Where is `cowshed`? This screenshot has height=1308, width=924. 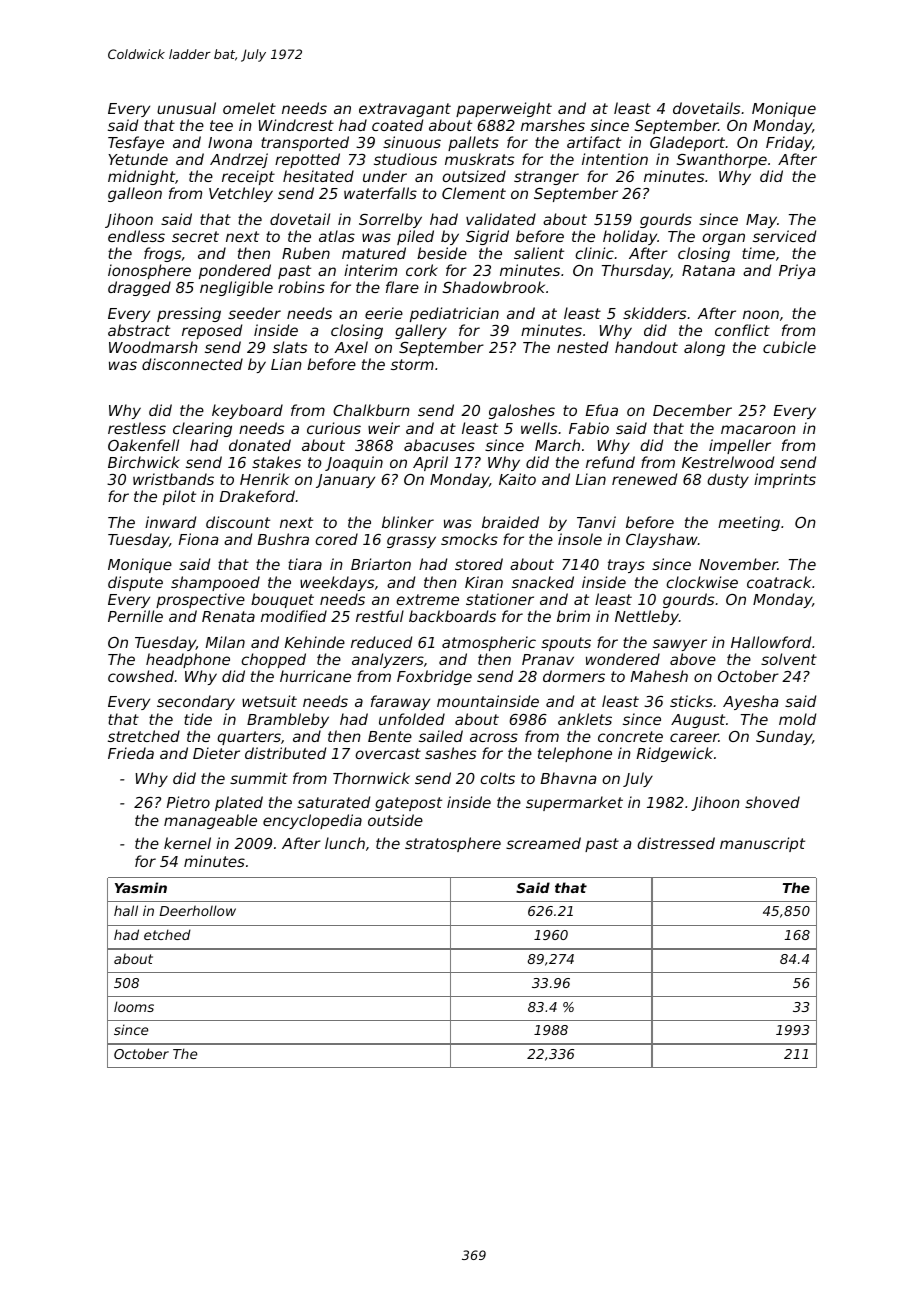 cowshed is located at coordinates (141, 676).
